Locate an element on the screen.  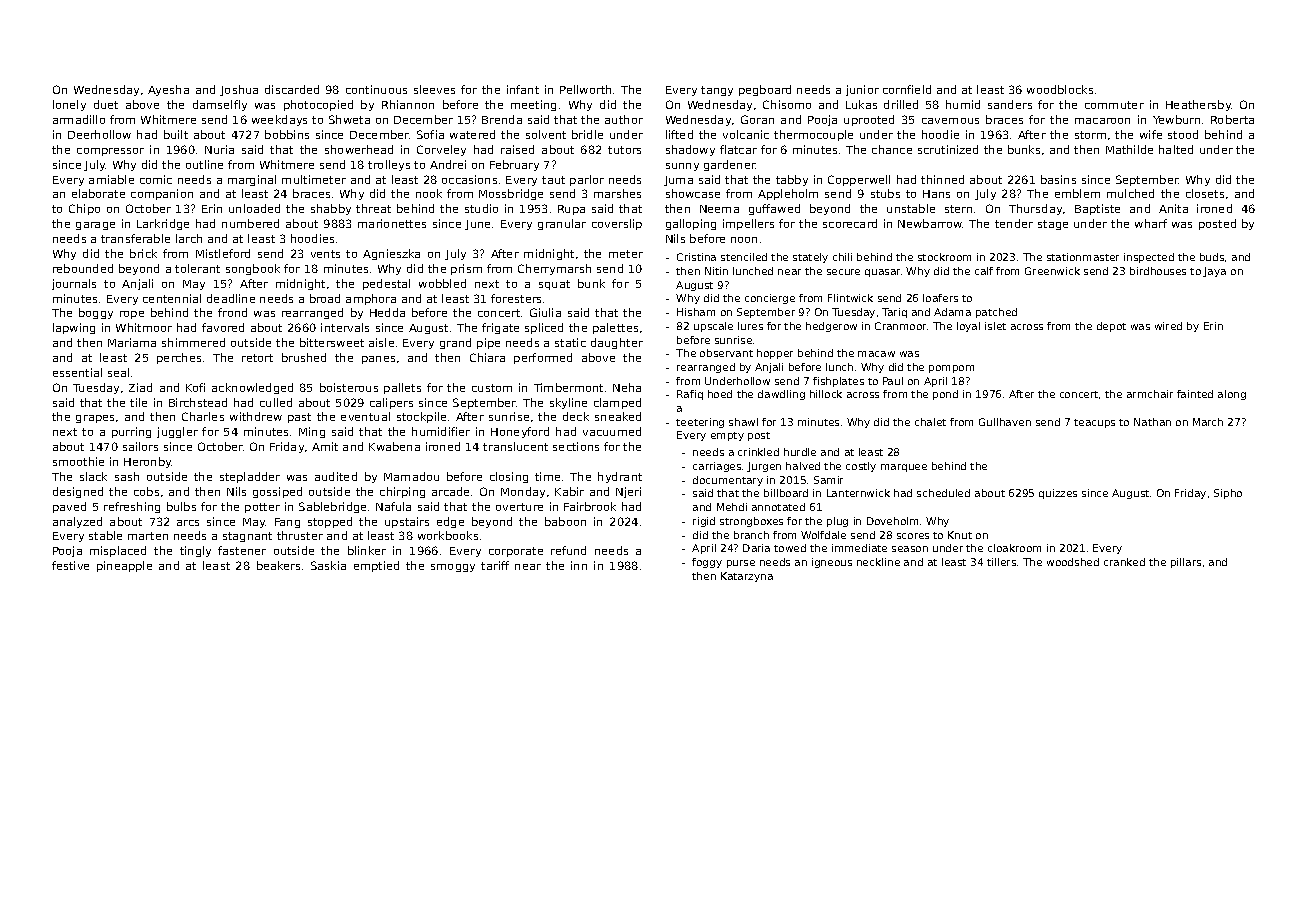
Appleholm is located at coordinates (788, 194).
